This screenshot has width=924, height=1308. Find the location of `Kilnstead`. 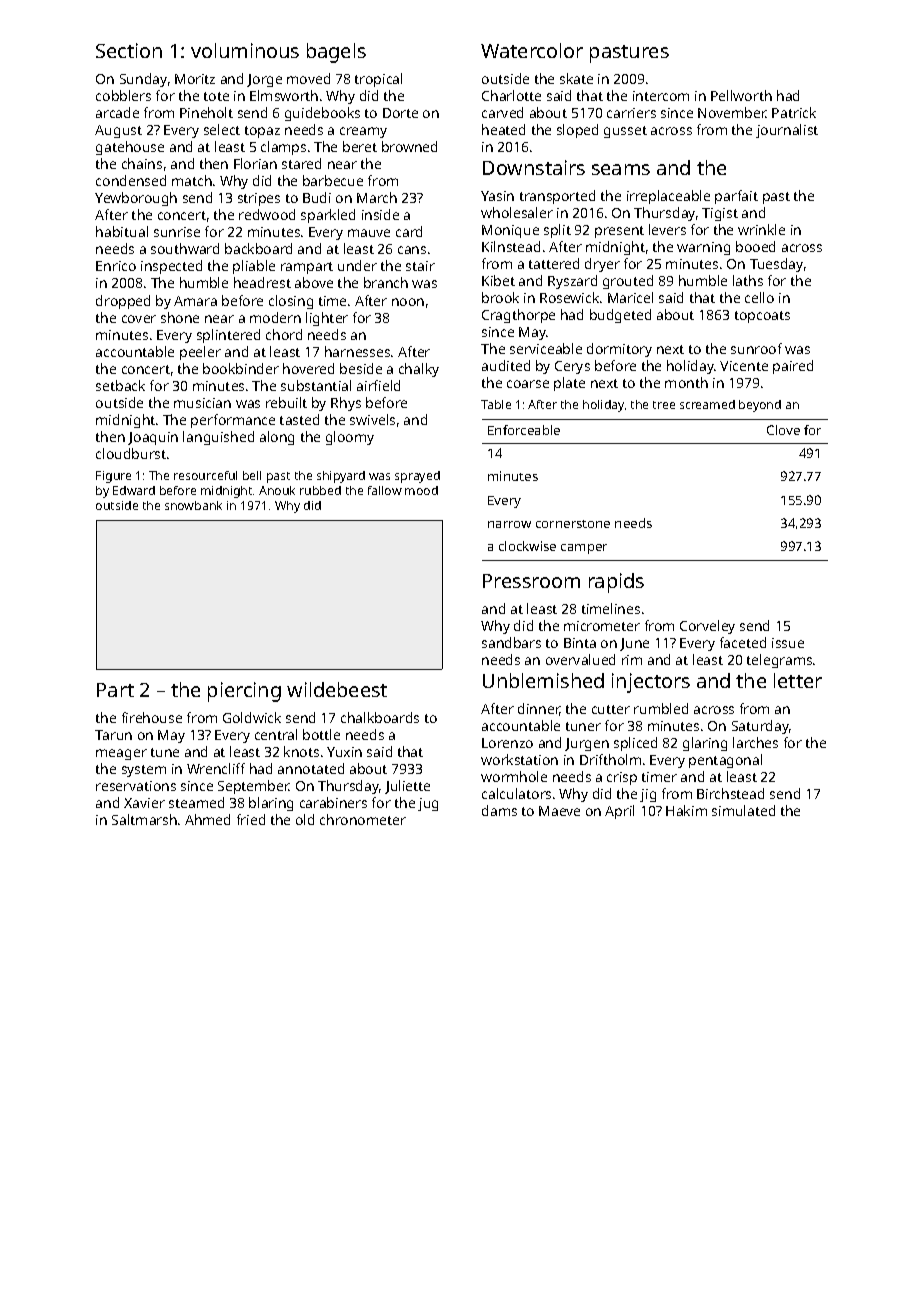

Kilnstead is located at coordinates (511, 246).
